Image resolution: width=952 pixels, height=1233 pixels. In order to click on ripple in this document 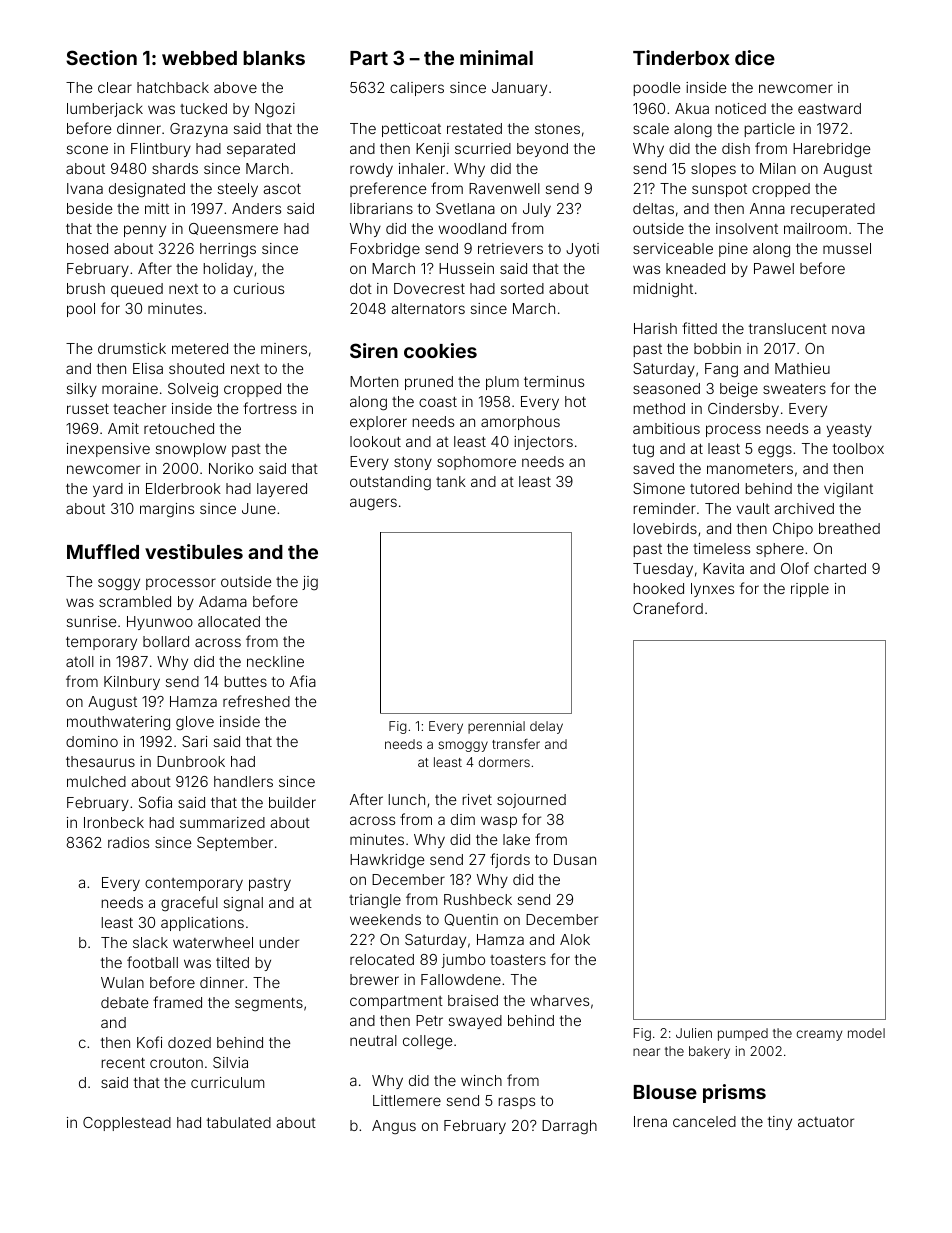, I will do `click(810, 590)`.
